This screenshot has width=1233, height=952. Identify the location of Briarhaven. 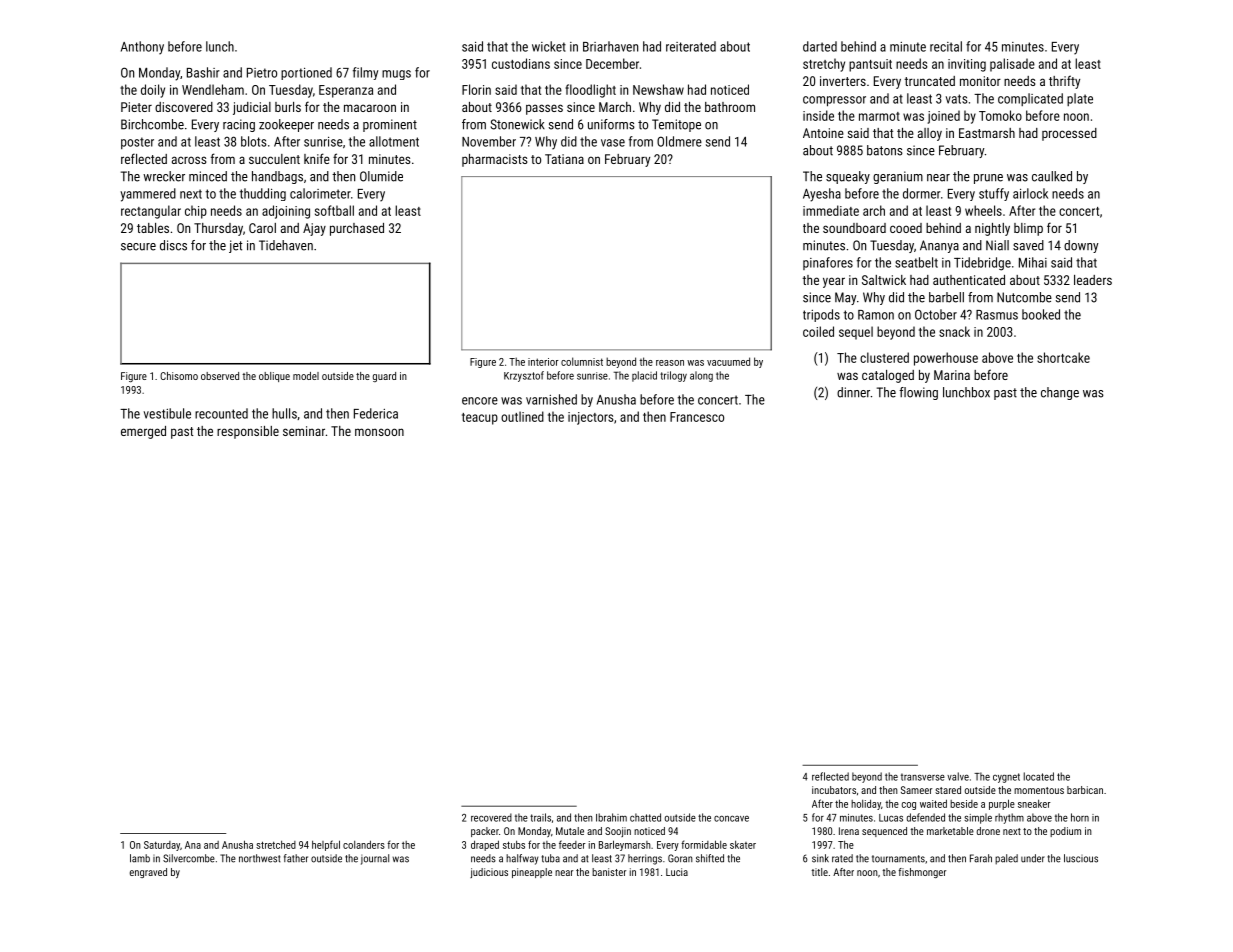
(610, 46).
